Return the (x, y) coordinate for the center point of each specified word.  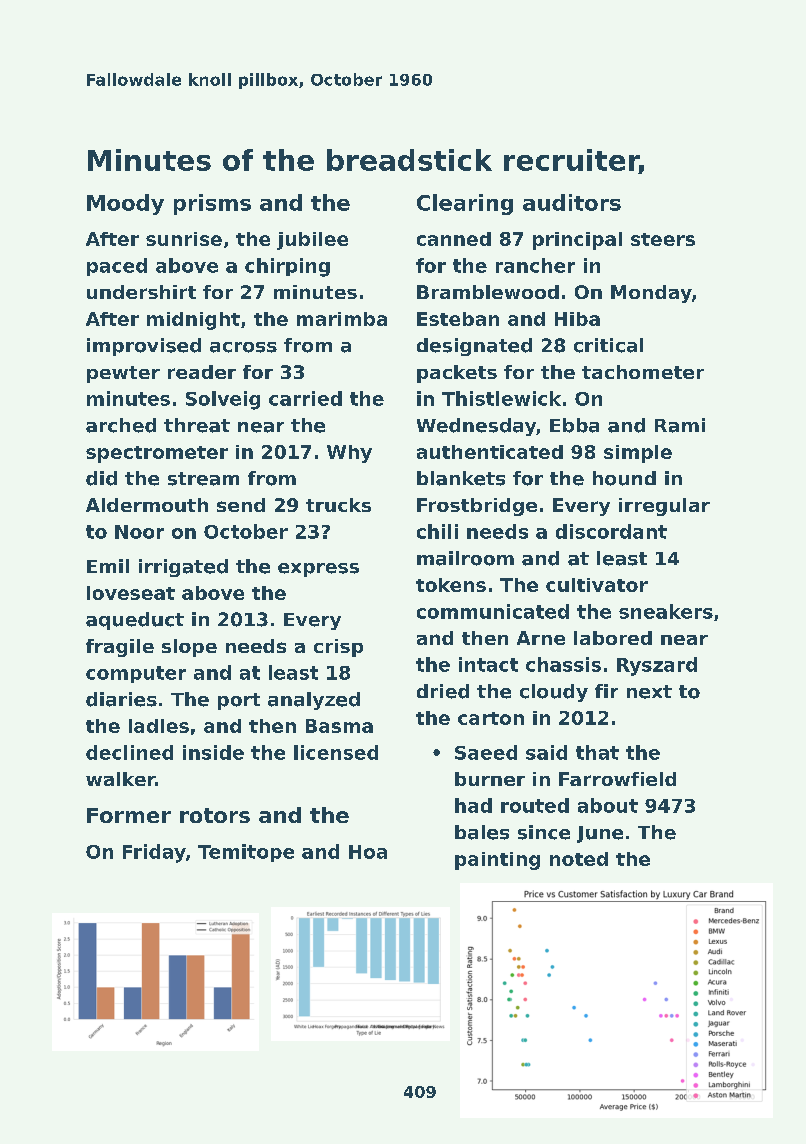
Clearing (465, 204)
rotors (215, 815)
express (318, 570)
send (241, 505)
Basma (339, 726)
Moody (125, 204)
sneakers (666, 611)
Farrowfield (617, 779)
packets (457, 374)
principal (577, 241)
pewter (123, 374)
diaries (121, 699)
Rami (680, 425)
